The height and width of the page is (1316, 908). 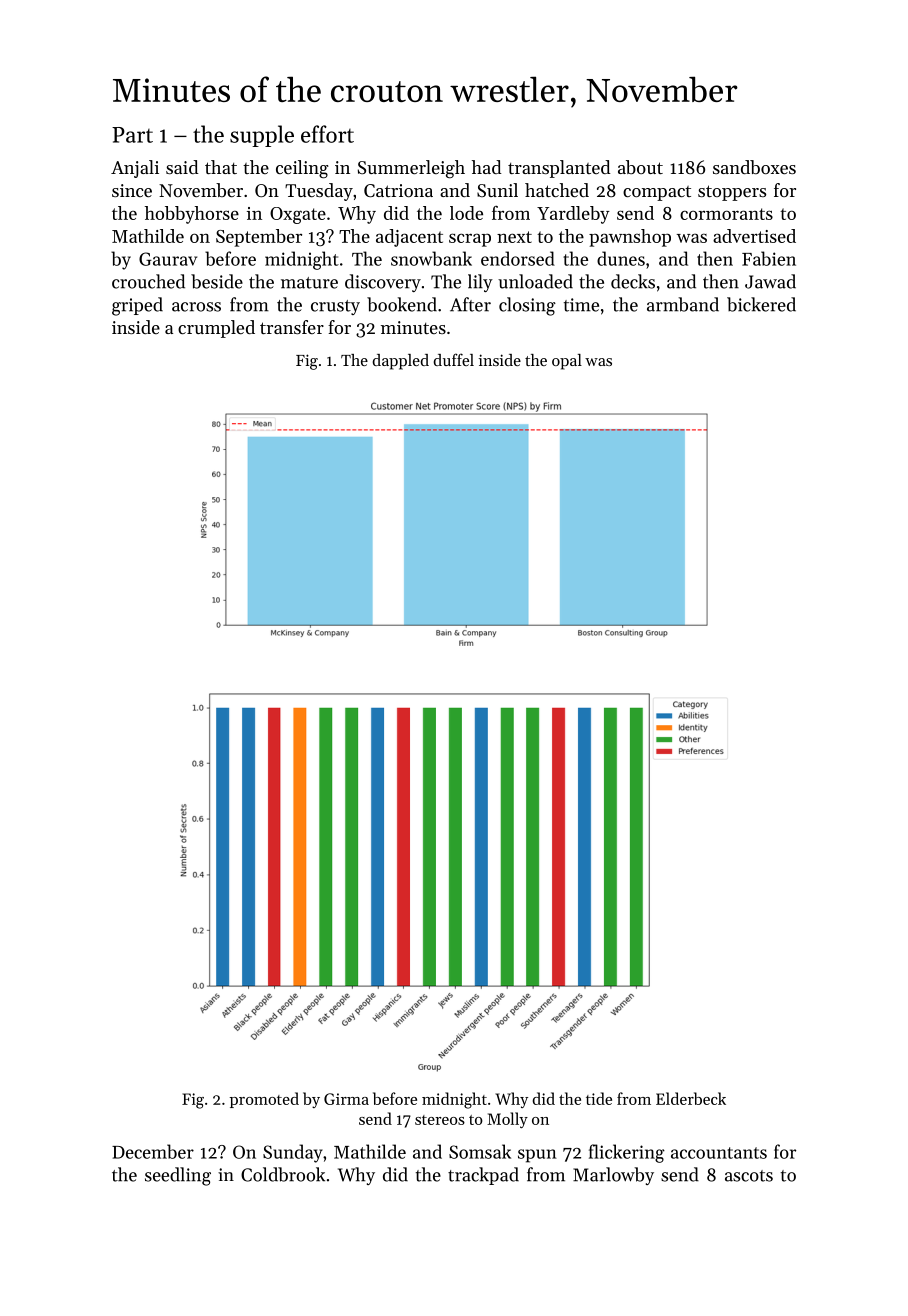 What do you see at coordinates (761, 304) in the page?
I see `bickered` at bounding box center [761, 304].
